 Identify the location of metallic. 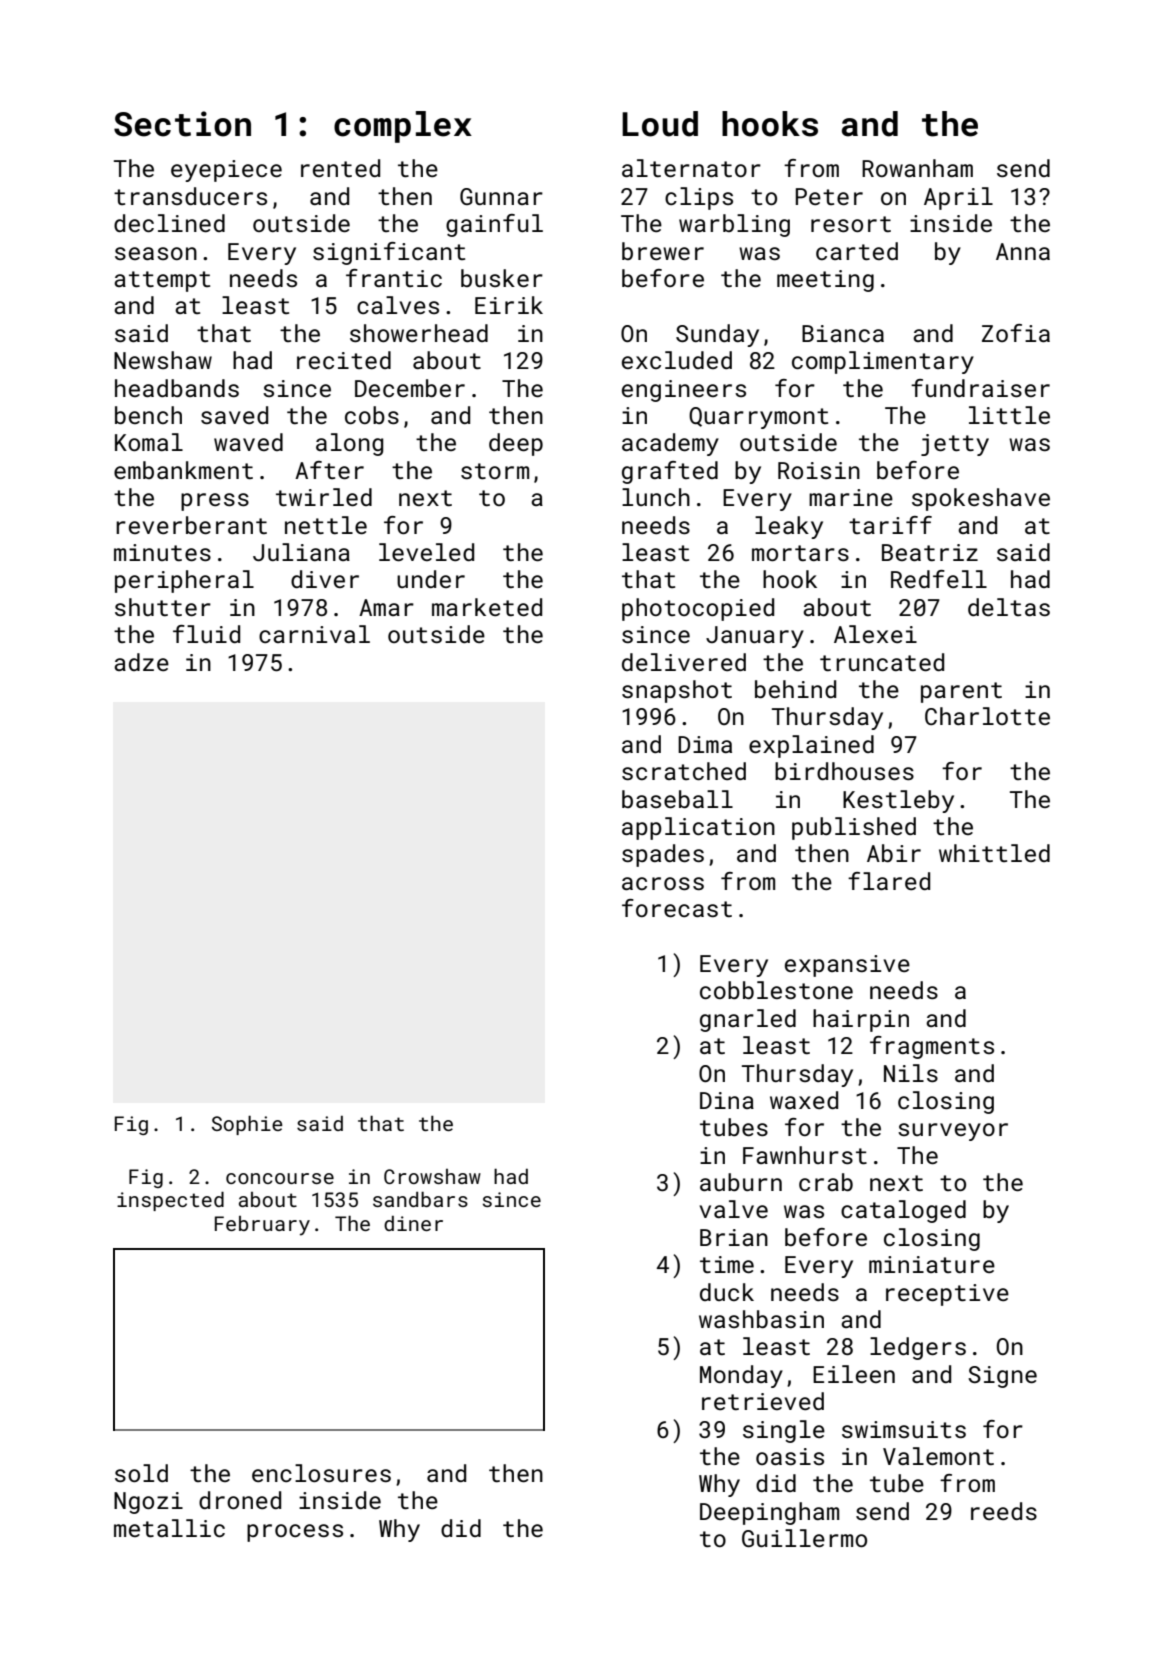
(169, 1528).
